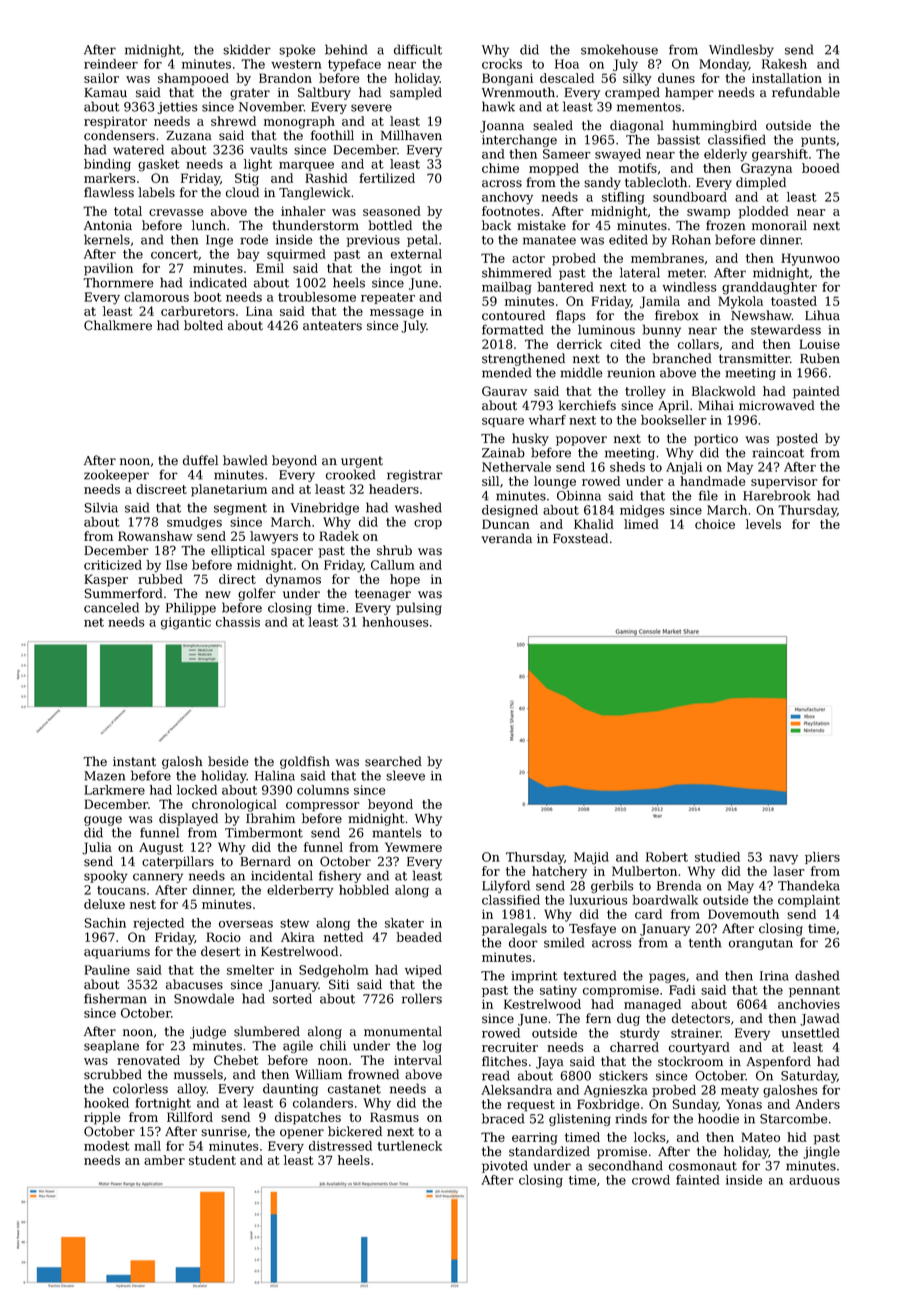 This document has width=924, height=1308. What do you see at coordinates (238, 622) in the document?
I see `chassis` at bounding box center [238, 622].
